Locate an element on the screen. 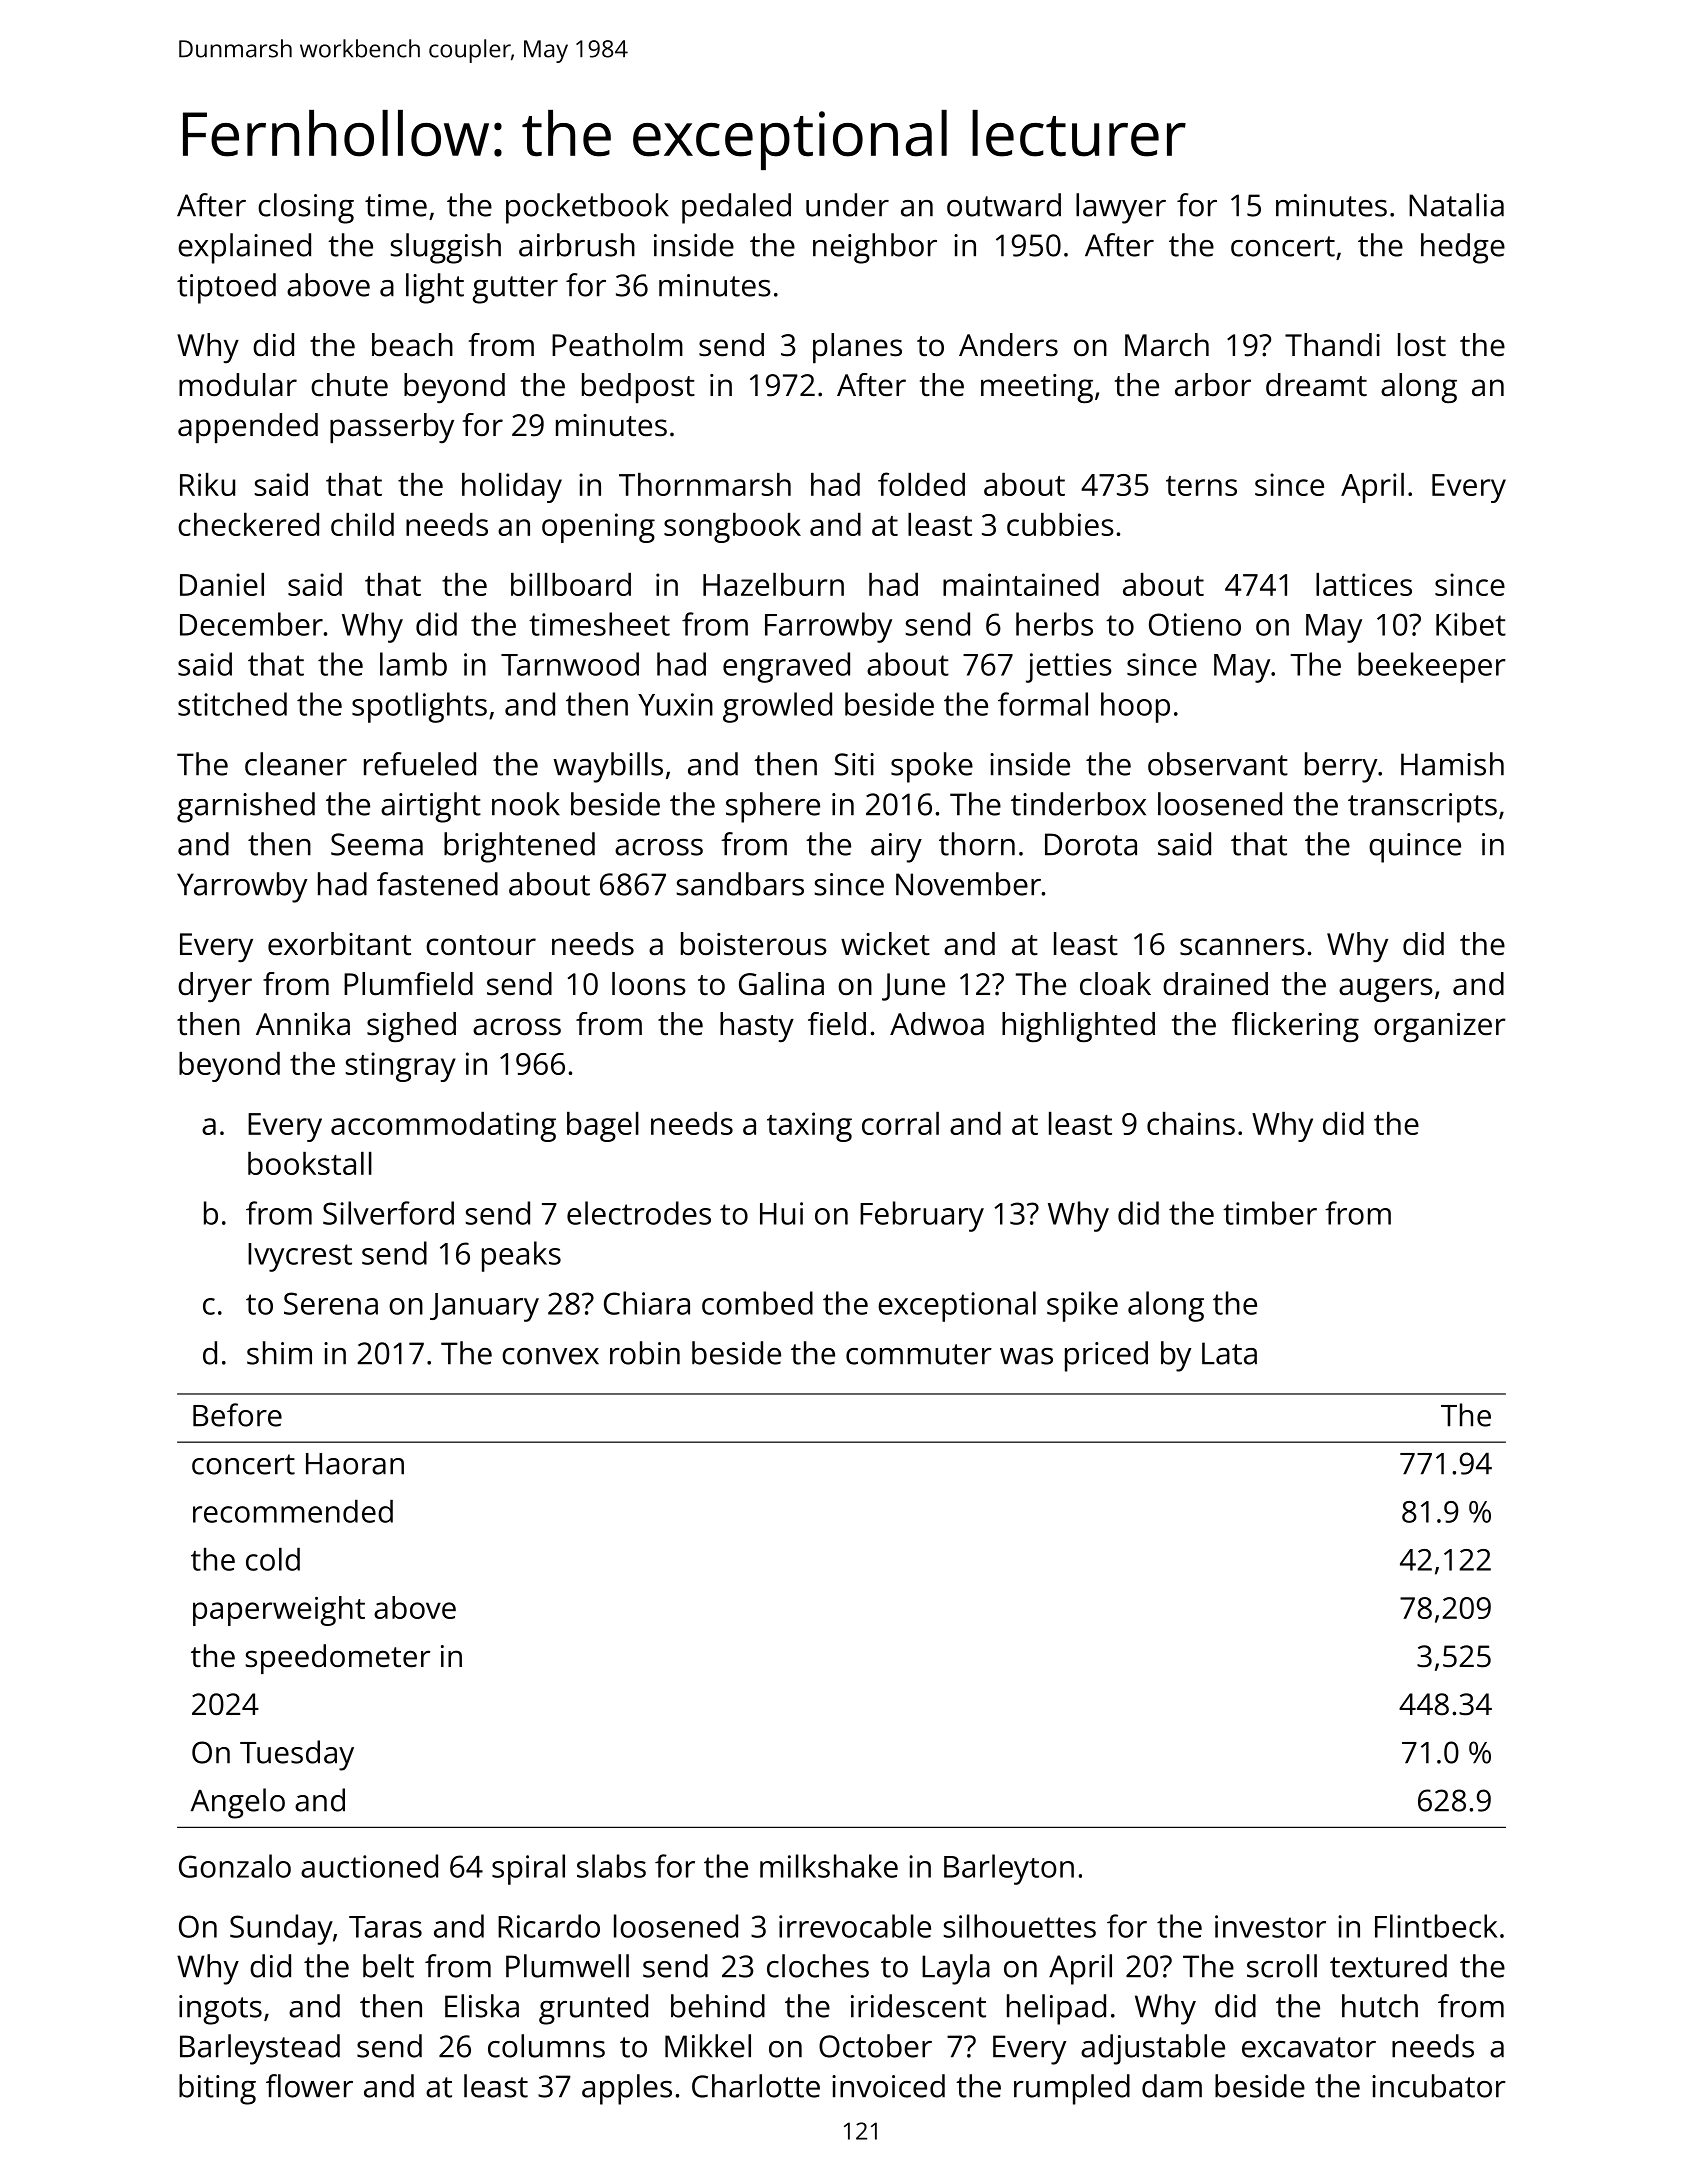 This screenshot has height=2178, width=1683. Hamish is located at coordinates (1452, 764).
